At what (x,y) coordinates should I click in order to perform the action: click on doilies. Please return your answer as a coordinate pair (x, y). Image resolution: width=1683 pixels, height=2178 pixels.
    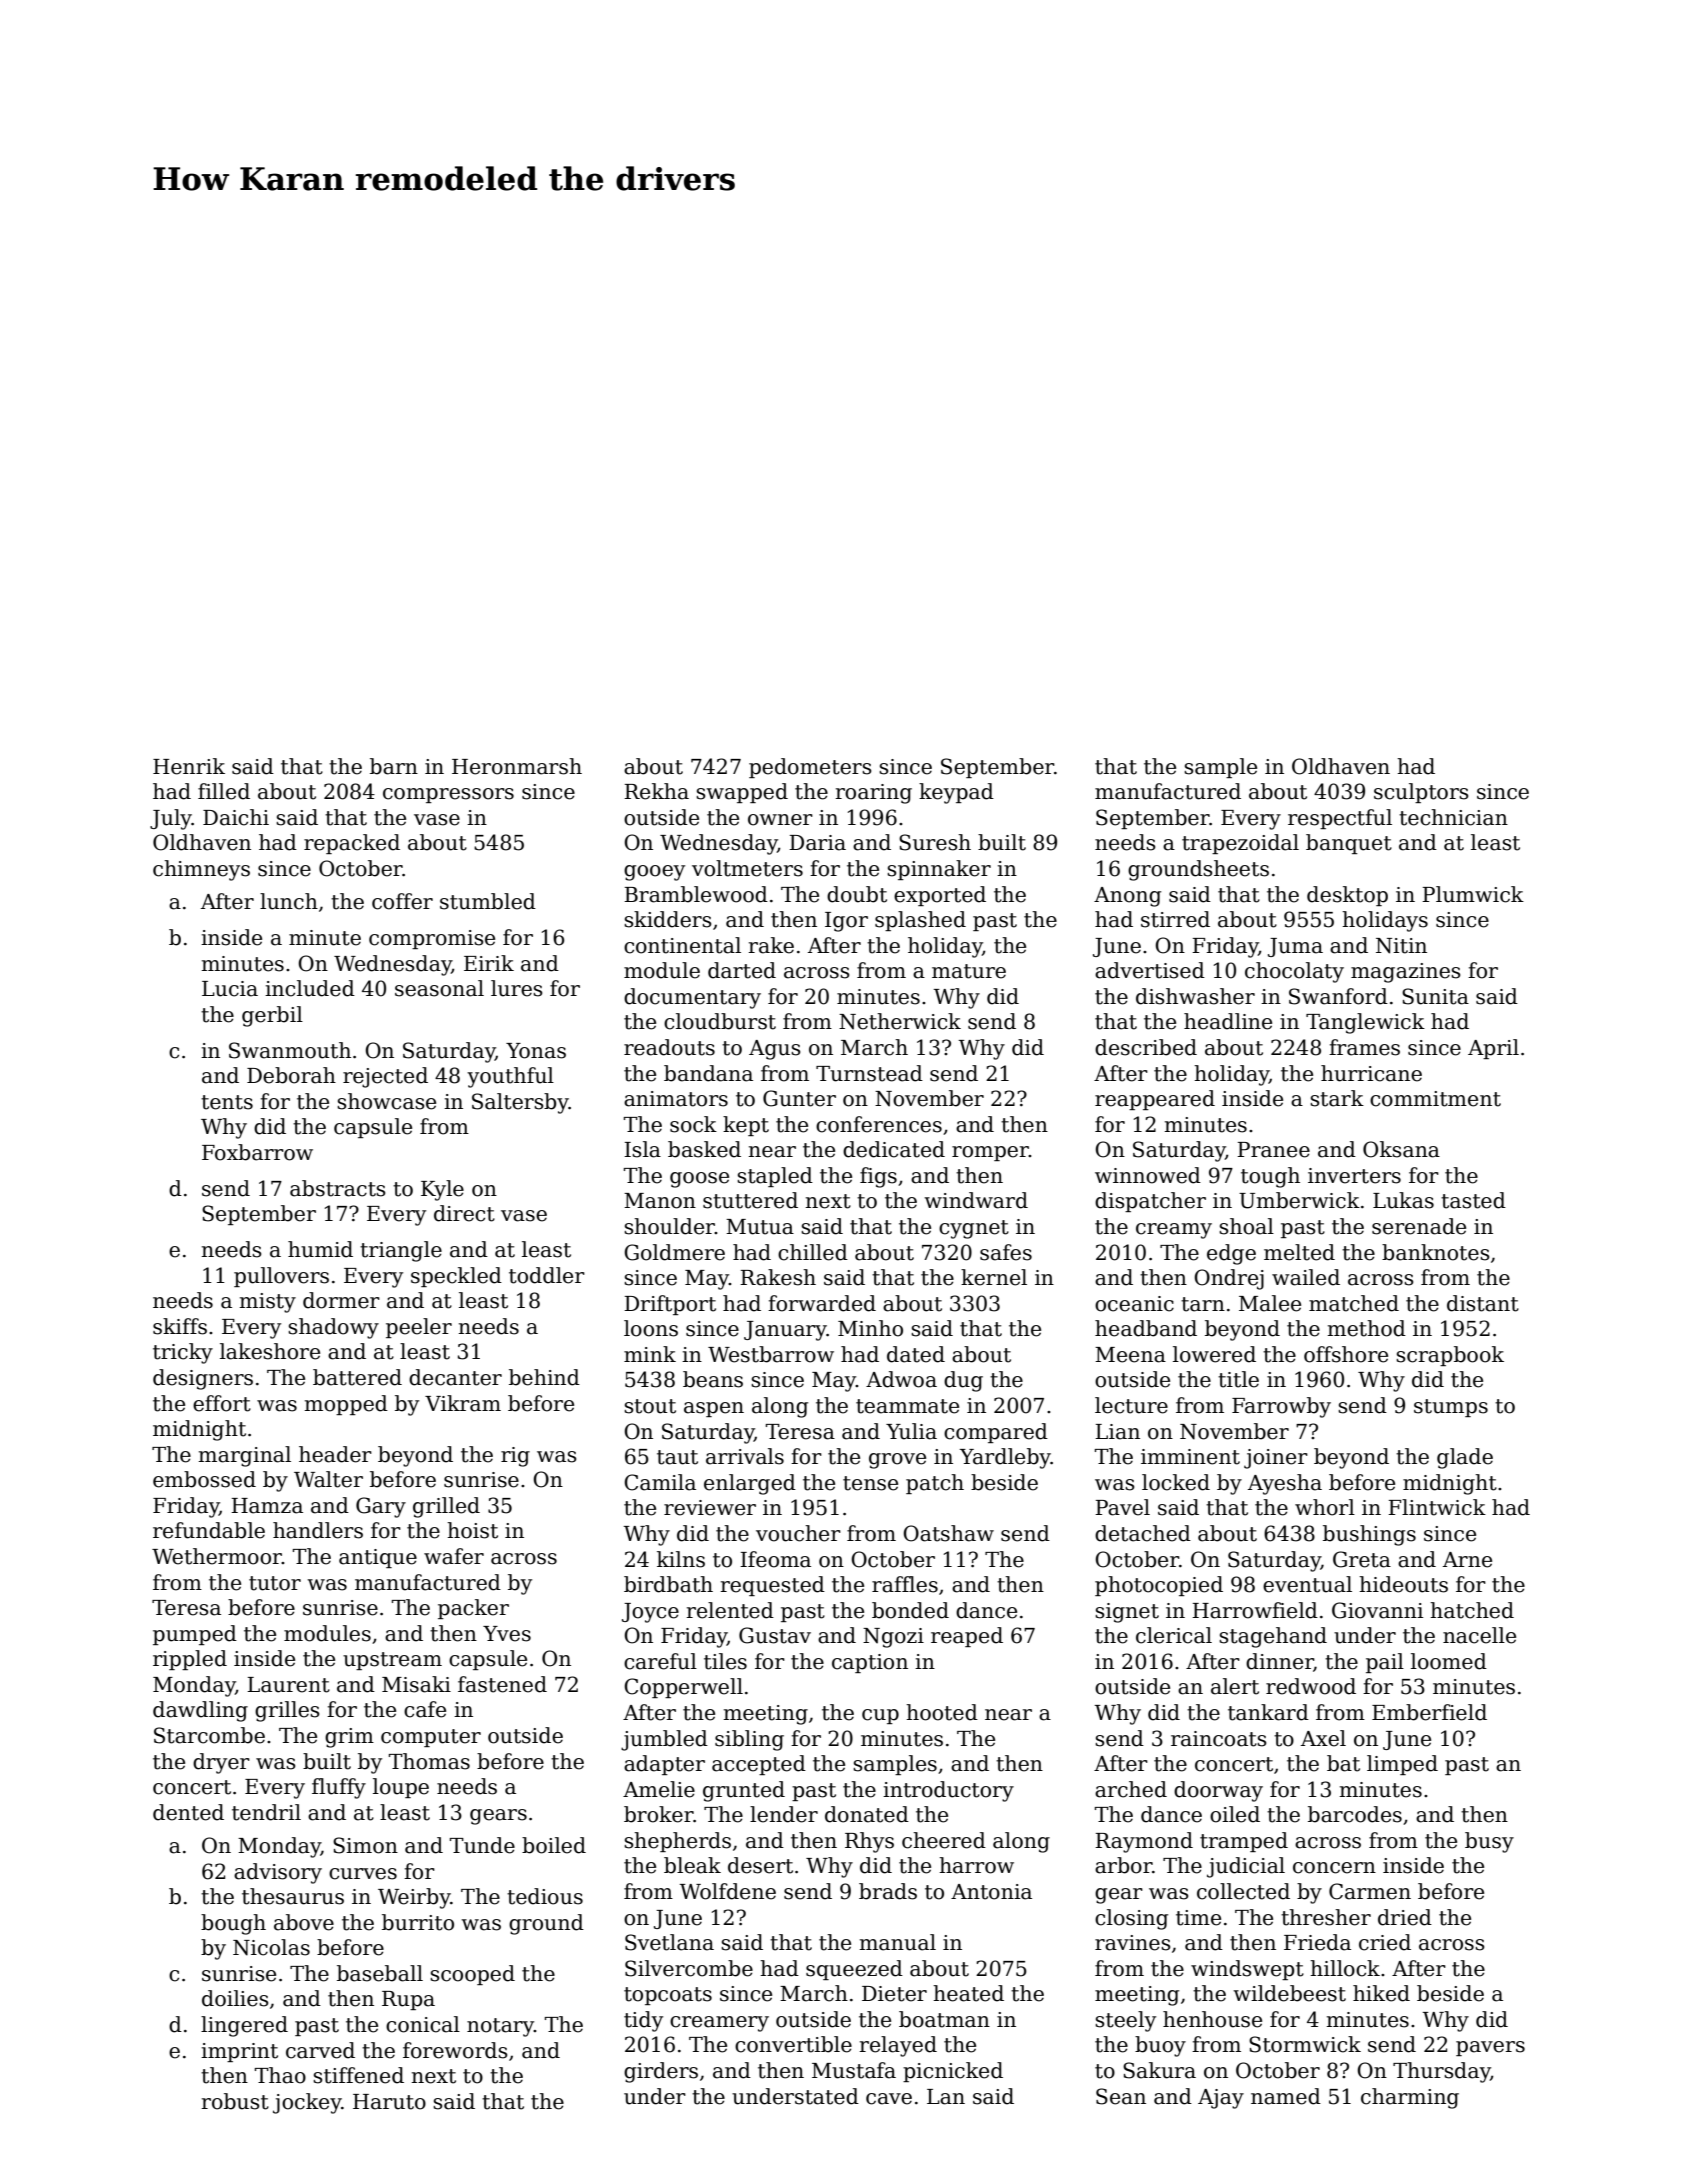
    Looking at the image, I should click on (235, 1998).
